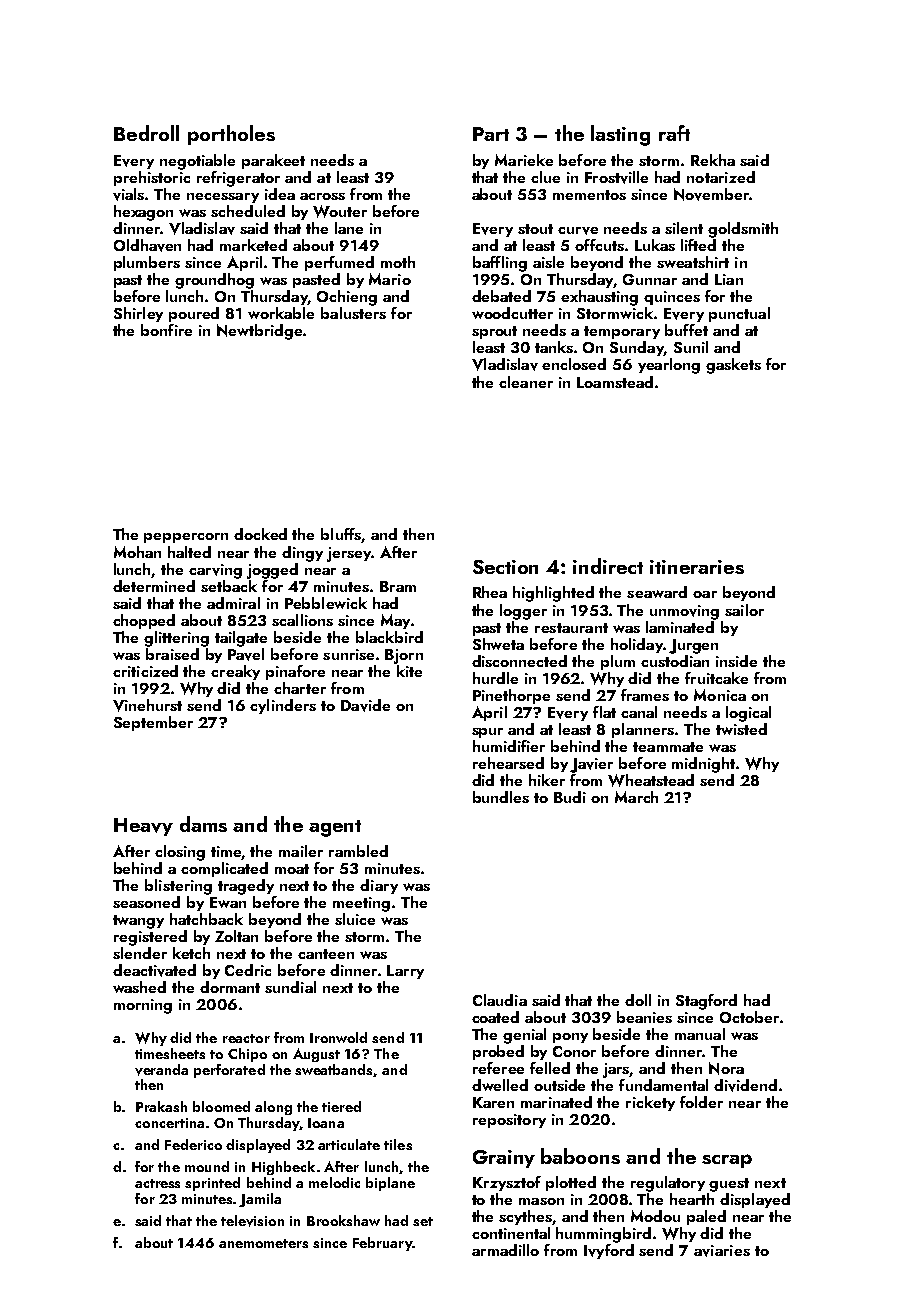  What do you see at coordinates (722, 1251) in the document?
I see `aviaries` at bounding box center [722, 1251].
